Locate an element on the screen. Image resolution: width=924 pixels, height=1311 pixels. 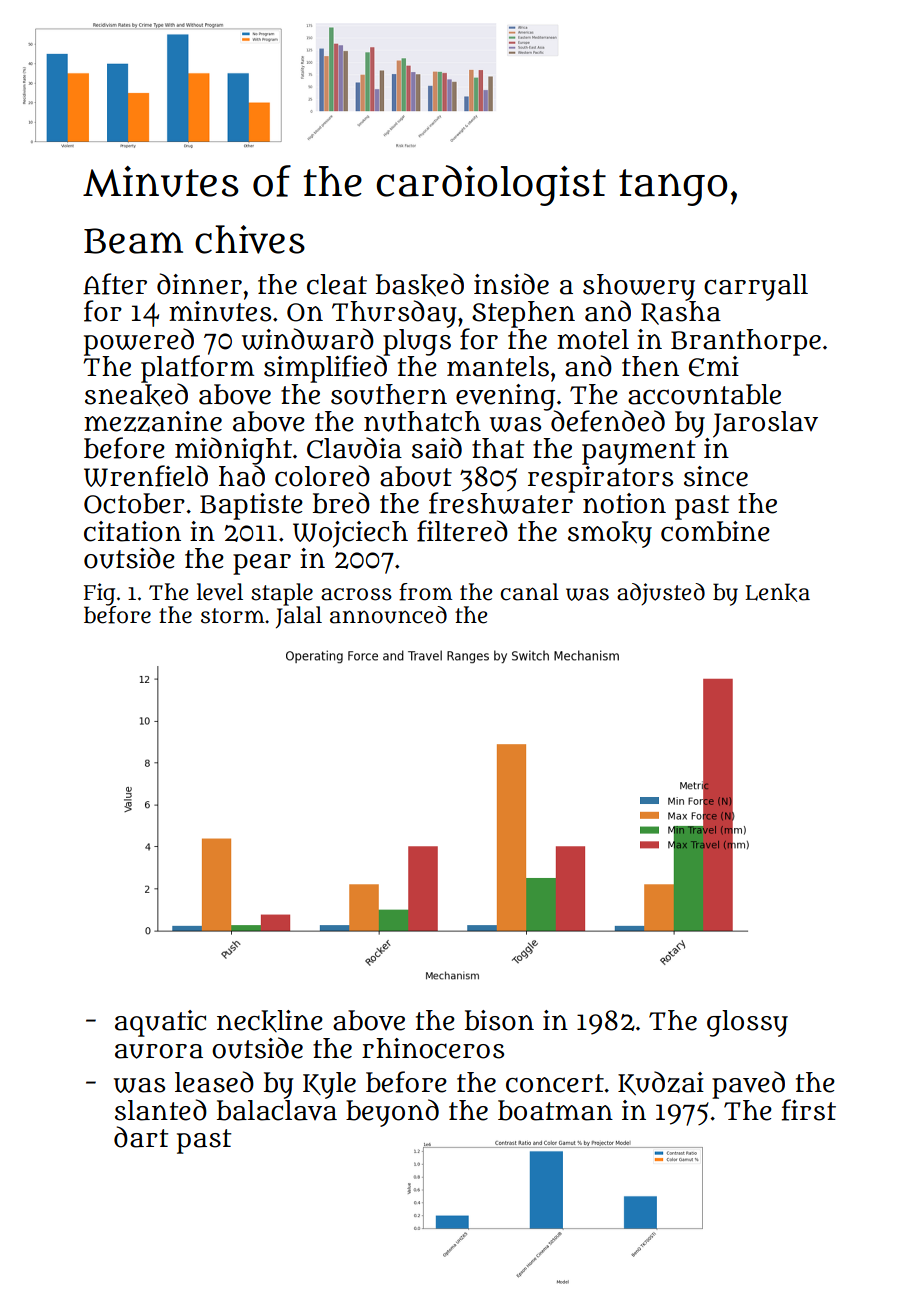
basked is located at coordinates (420, 285).
